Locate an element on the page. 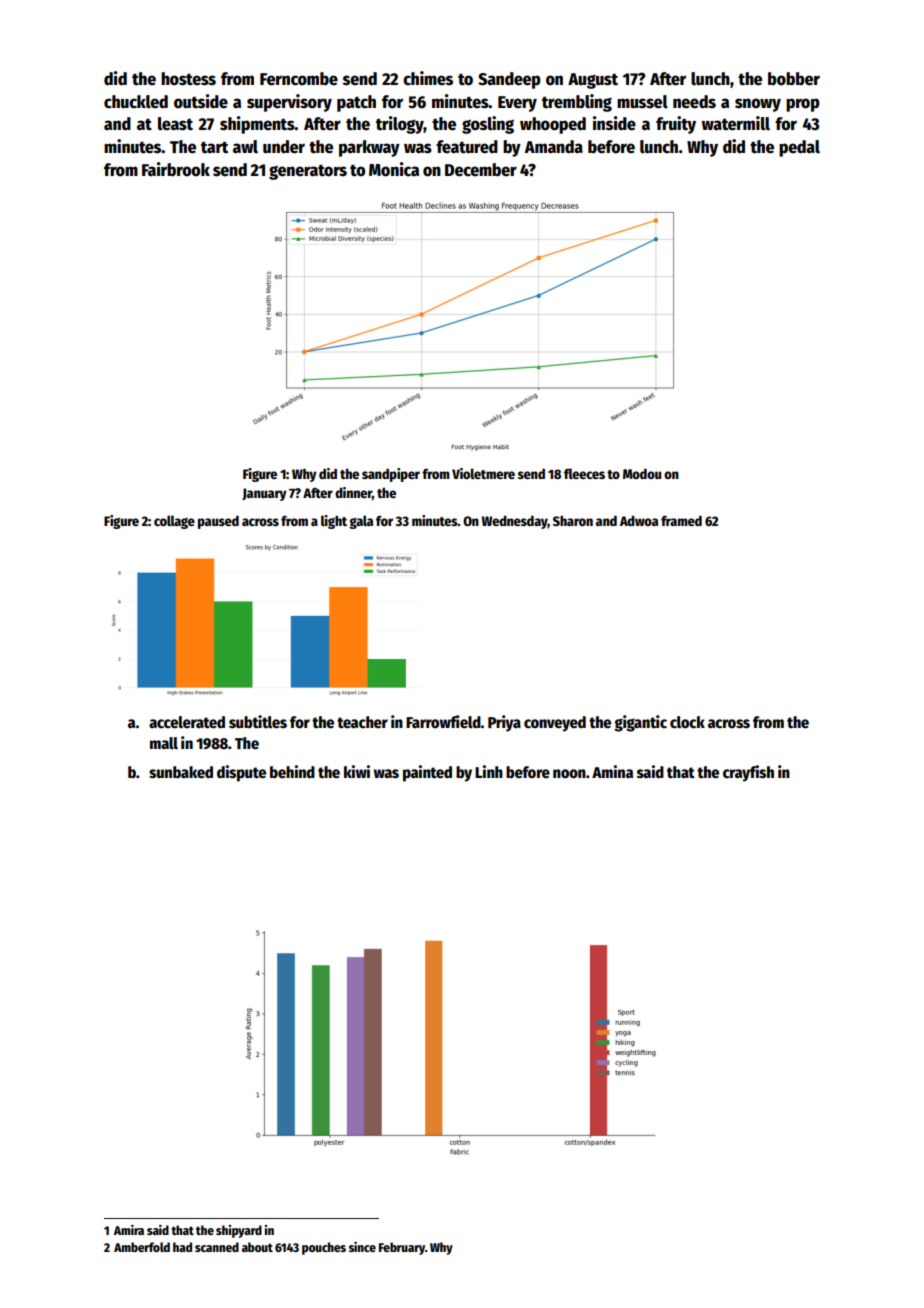 The width and height of the document is (924, 1308). framed is located at coordinates (681, 521).
